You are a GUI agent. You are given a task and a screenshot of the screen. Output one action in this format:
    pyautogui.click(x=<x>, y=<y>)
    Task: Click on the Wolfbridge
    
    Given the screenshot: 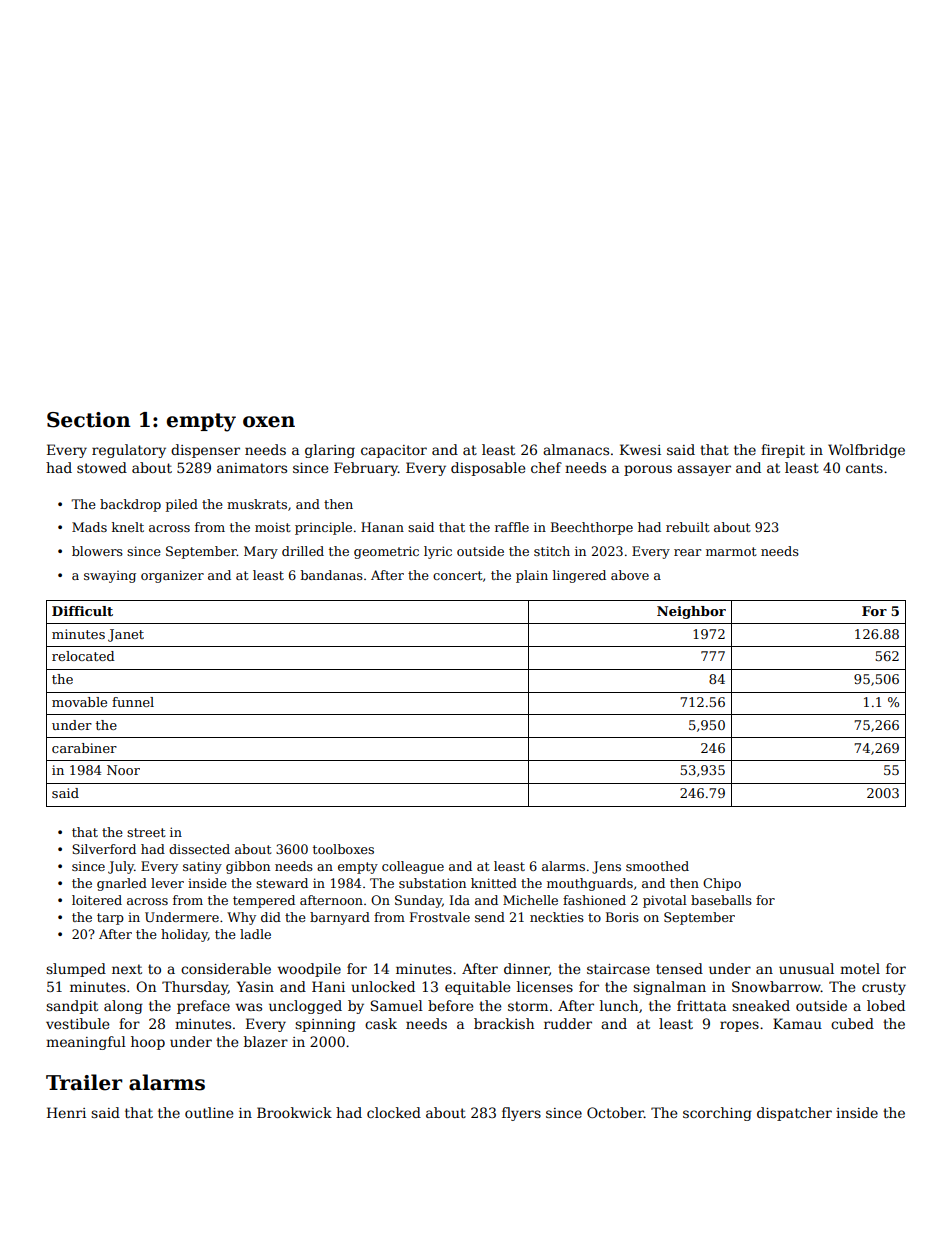 What is the action you would take?
    pyautogui.click(x=866, y=451)
